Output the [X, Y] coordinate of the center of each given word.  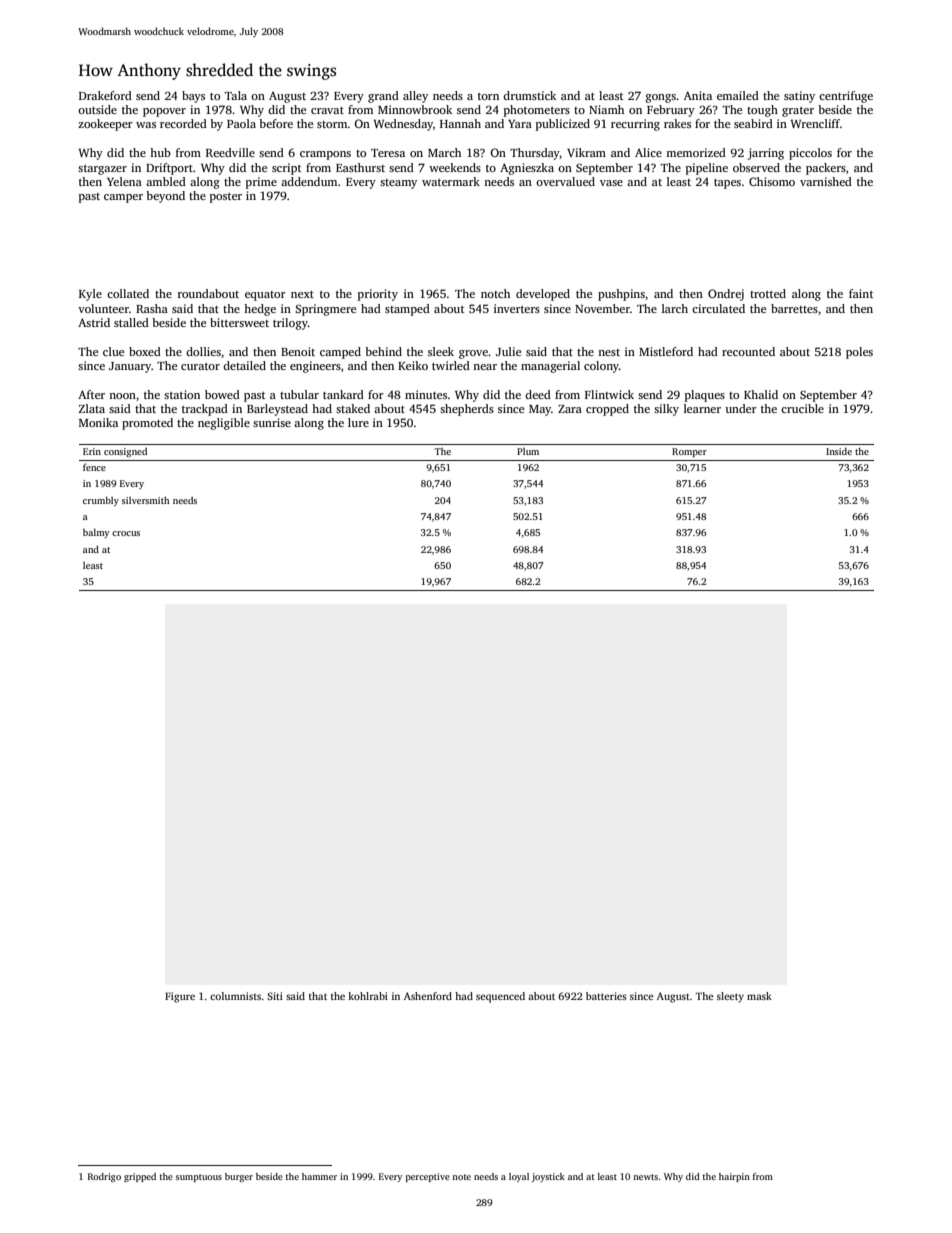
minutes [426, 394]
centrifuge [846, 97]
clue [113, 351]
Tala [236, 95]
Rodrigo [104, 1177]
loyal [519, 1177]
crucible [802, 408]
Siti [275, 996]
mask [759, 996]
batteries [606, 996]
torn [488, 96]
